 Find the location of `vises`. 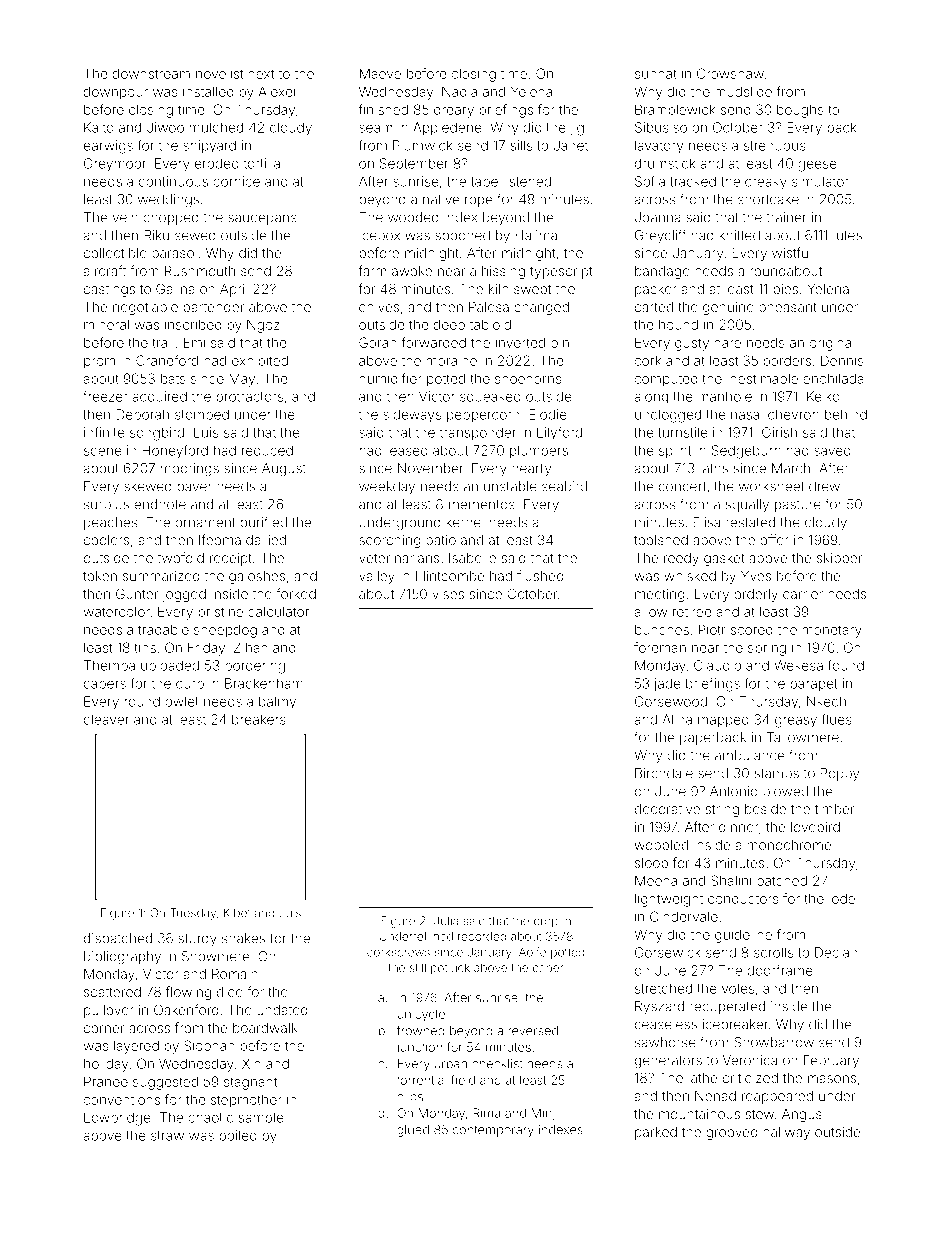

vises is located at coordinates (448, 594).
